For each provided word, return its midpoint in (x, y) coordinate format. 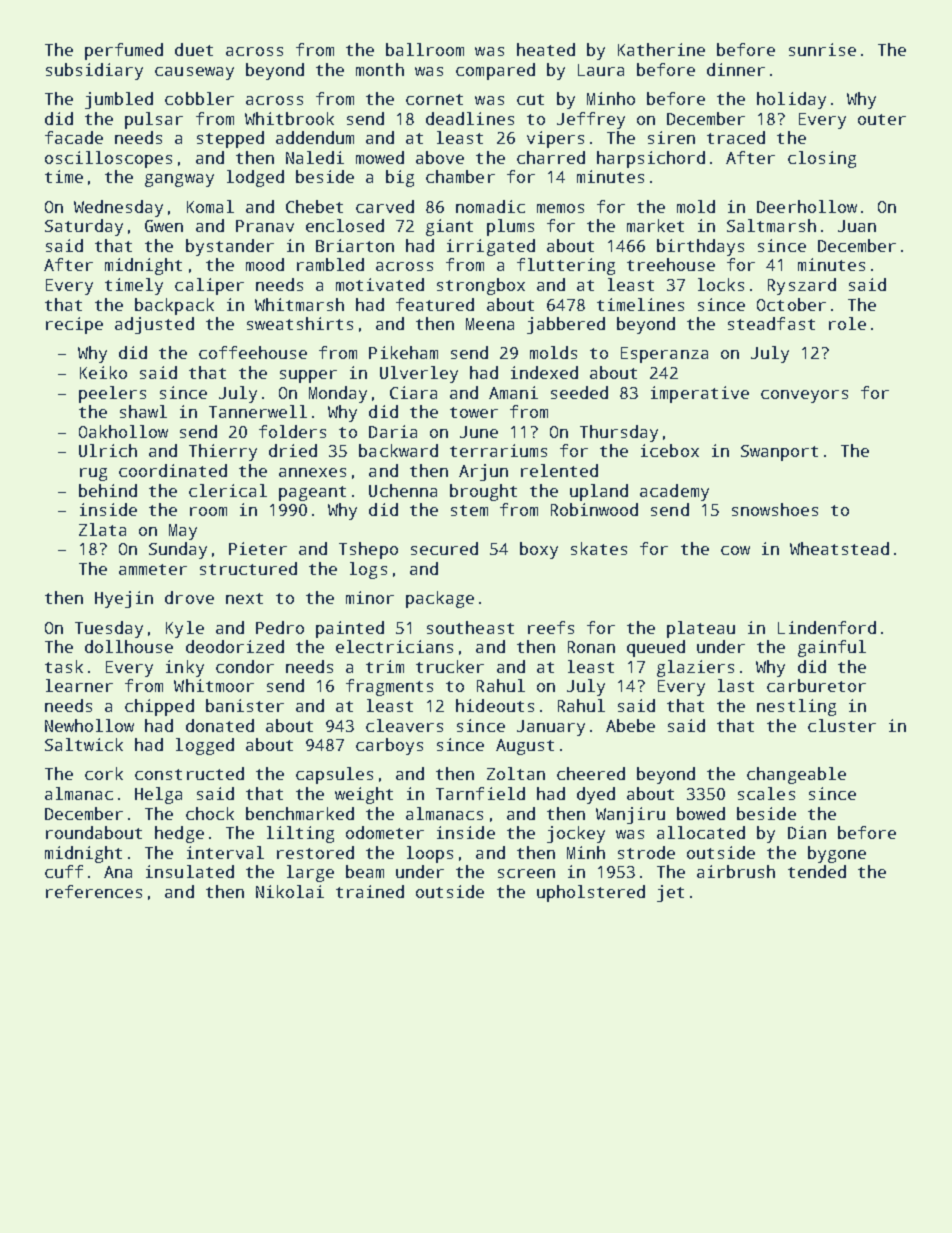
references (94, 891)
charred (551, 157)
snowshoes (775, 509)
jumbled (119, 100)
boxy (539, 550)
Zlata (102, 529)
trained (370, 891)
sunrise (822, 49)
